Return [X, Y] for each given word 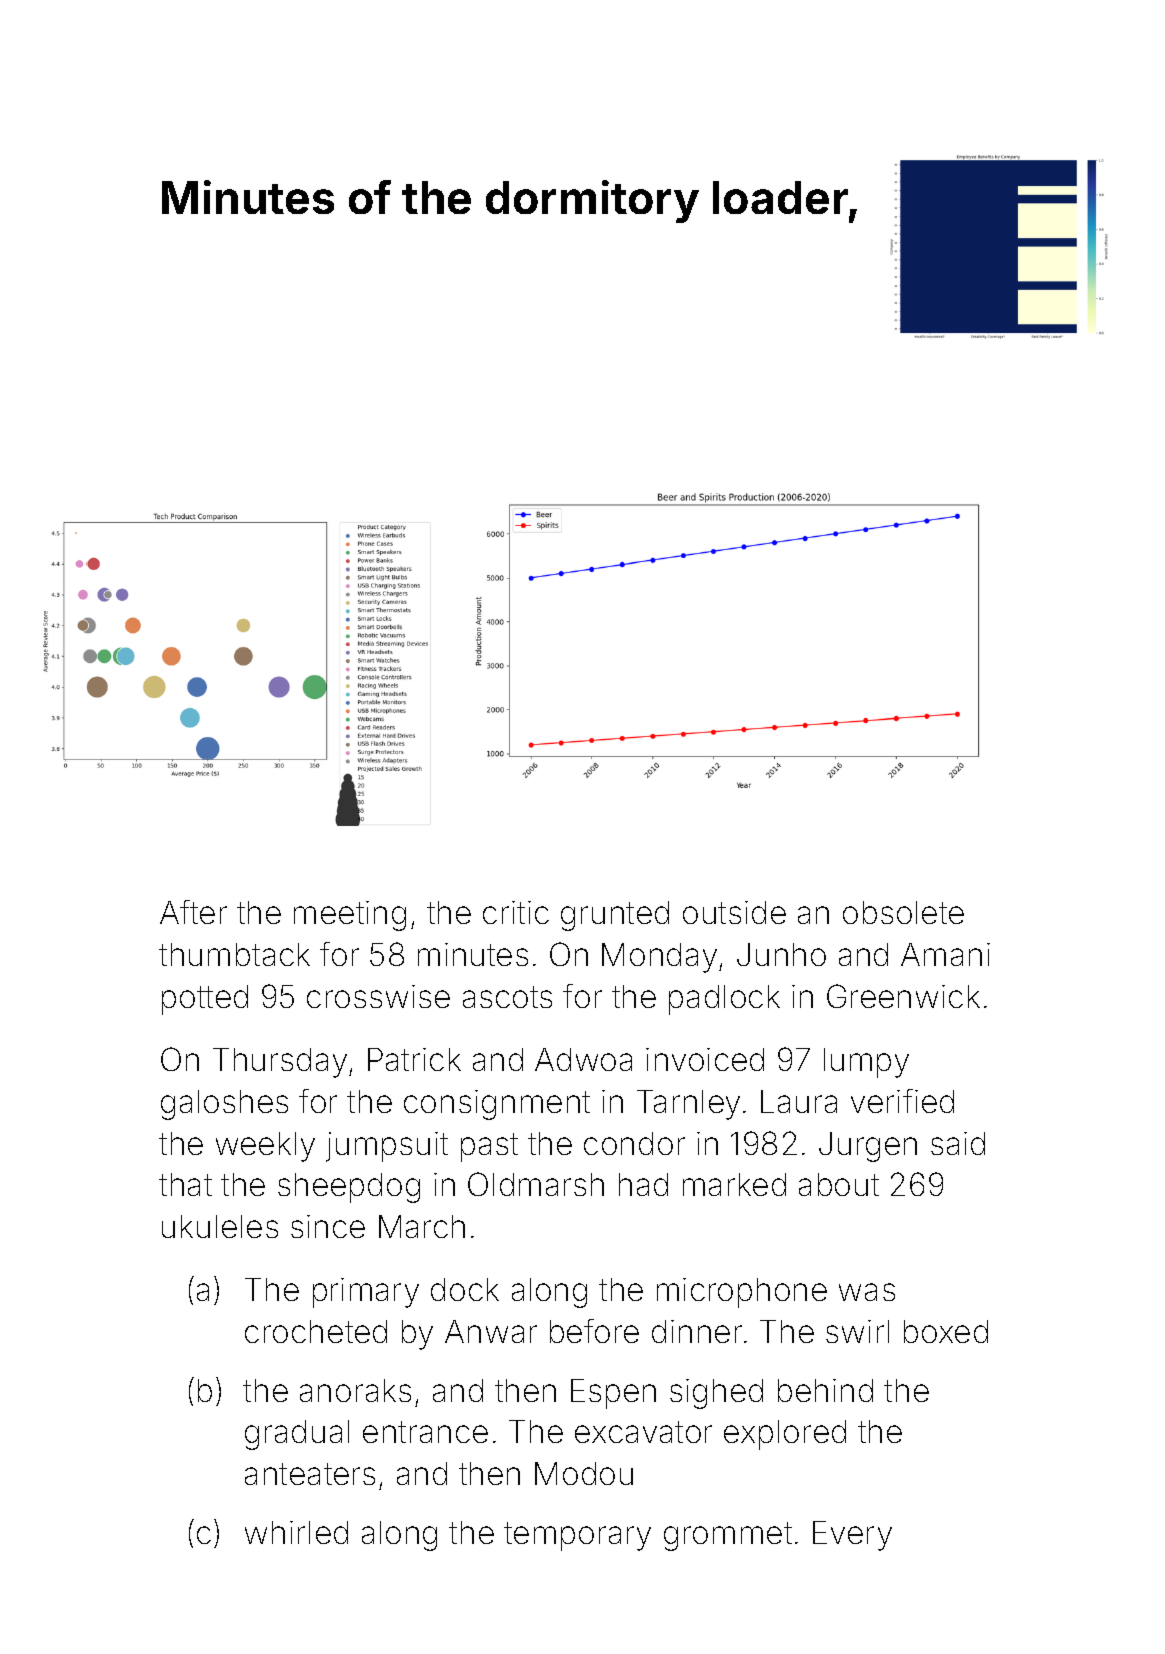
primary [366, 1293]
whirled [296, 1532]
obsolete [903, 912]
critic [516, 912]
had [643, 1184]
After [193, 912]
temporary [577, 1536]
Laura [799, 1101]
